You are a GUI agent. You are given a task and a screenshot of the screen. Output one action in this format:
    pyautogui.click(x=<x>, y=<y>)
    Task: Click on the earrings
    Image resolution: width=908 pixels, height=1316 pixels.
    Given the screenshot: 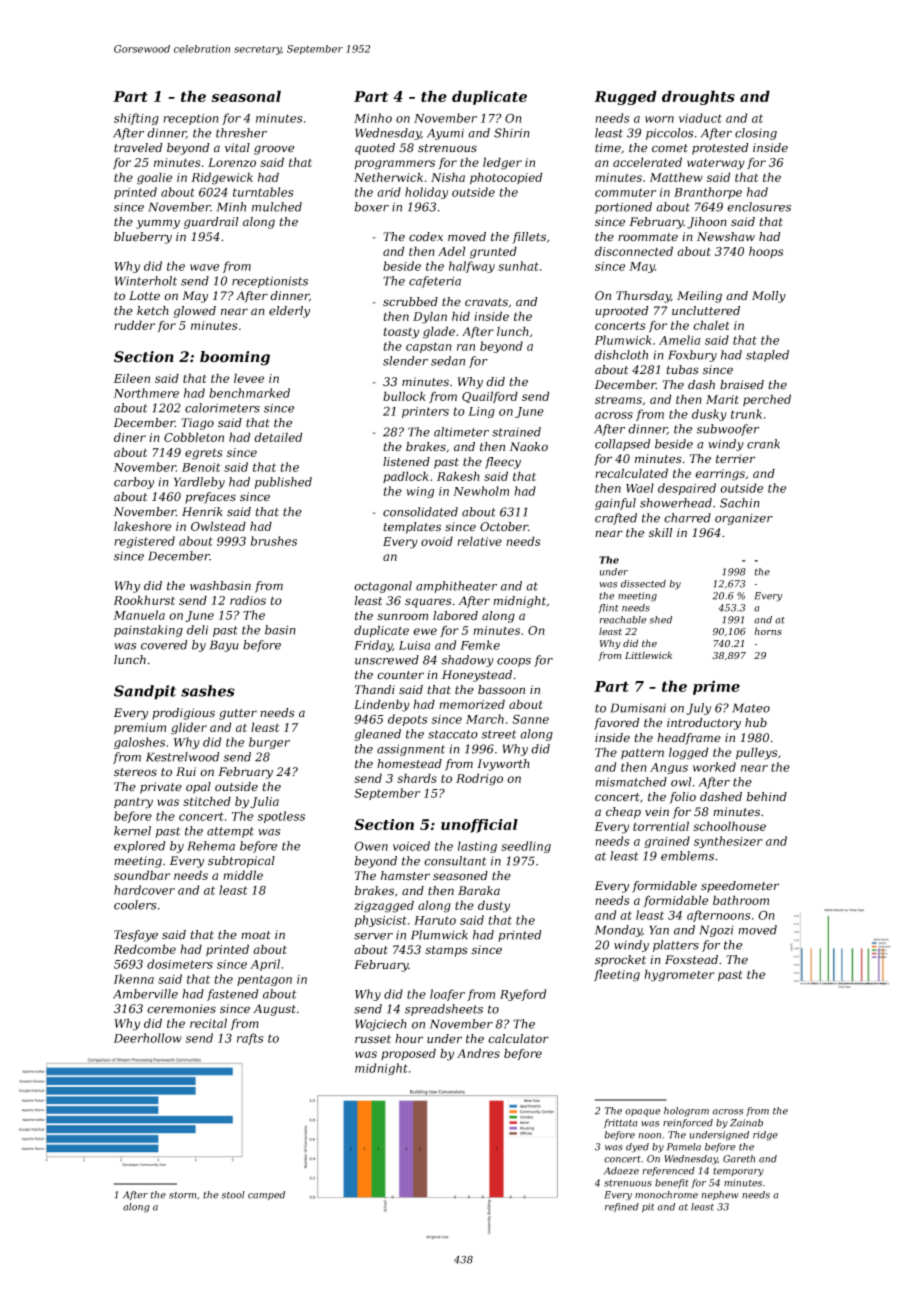 What is the action you would take?
    pyautogui.click(x=720, y=475)
